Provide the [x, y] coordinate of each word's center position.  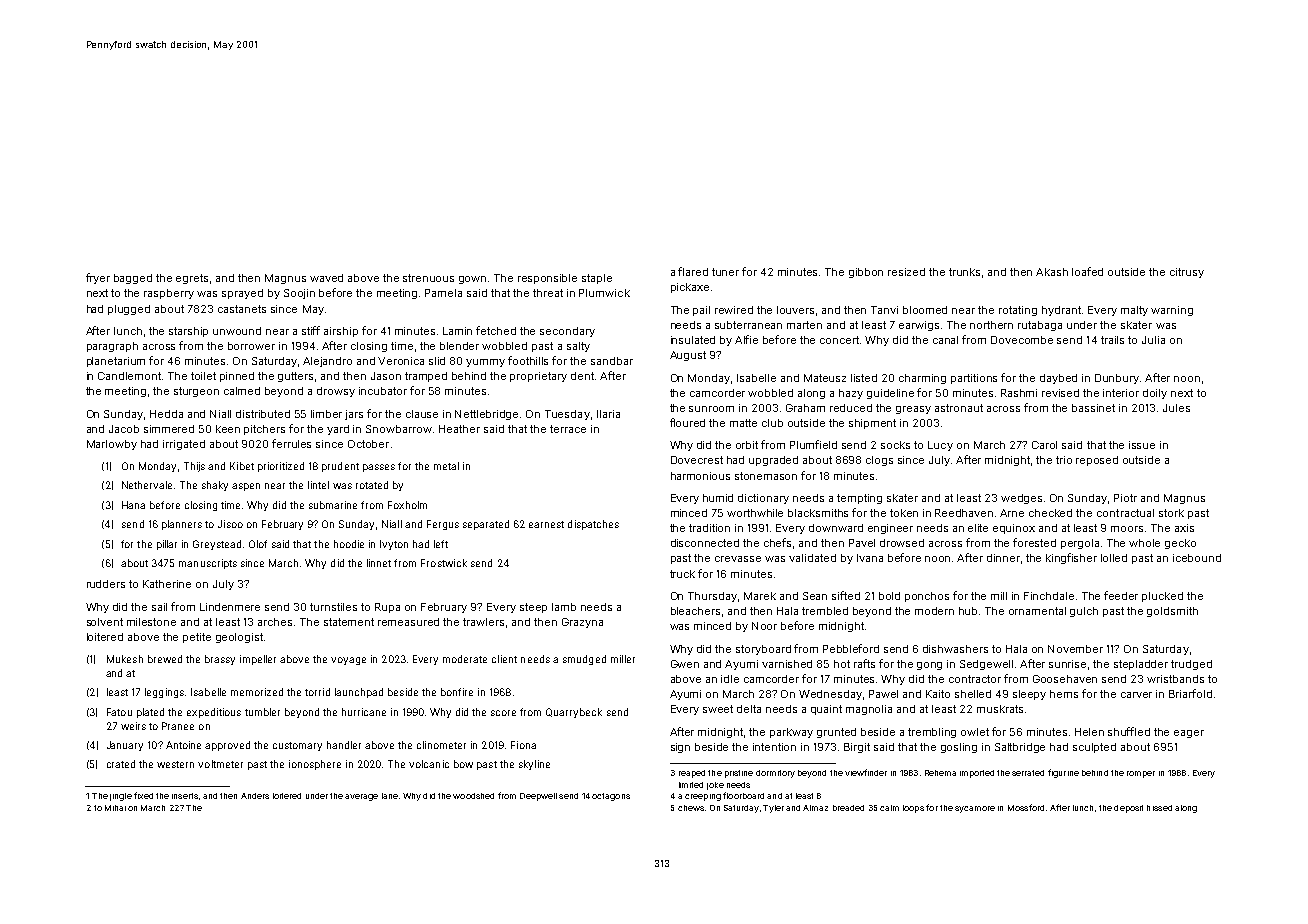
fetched [496, 330]
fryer [98, 278]
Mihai [115, 808]
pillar [167, 545]
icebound [1197, 558]
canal [945, 340]
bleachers [695, 611]
